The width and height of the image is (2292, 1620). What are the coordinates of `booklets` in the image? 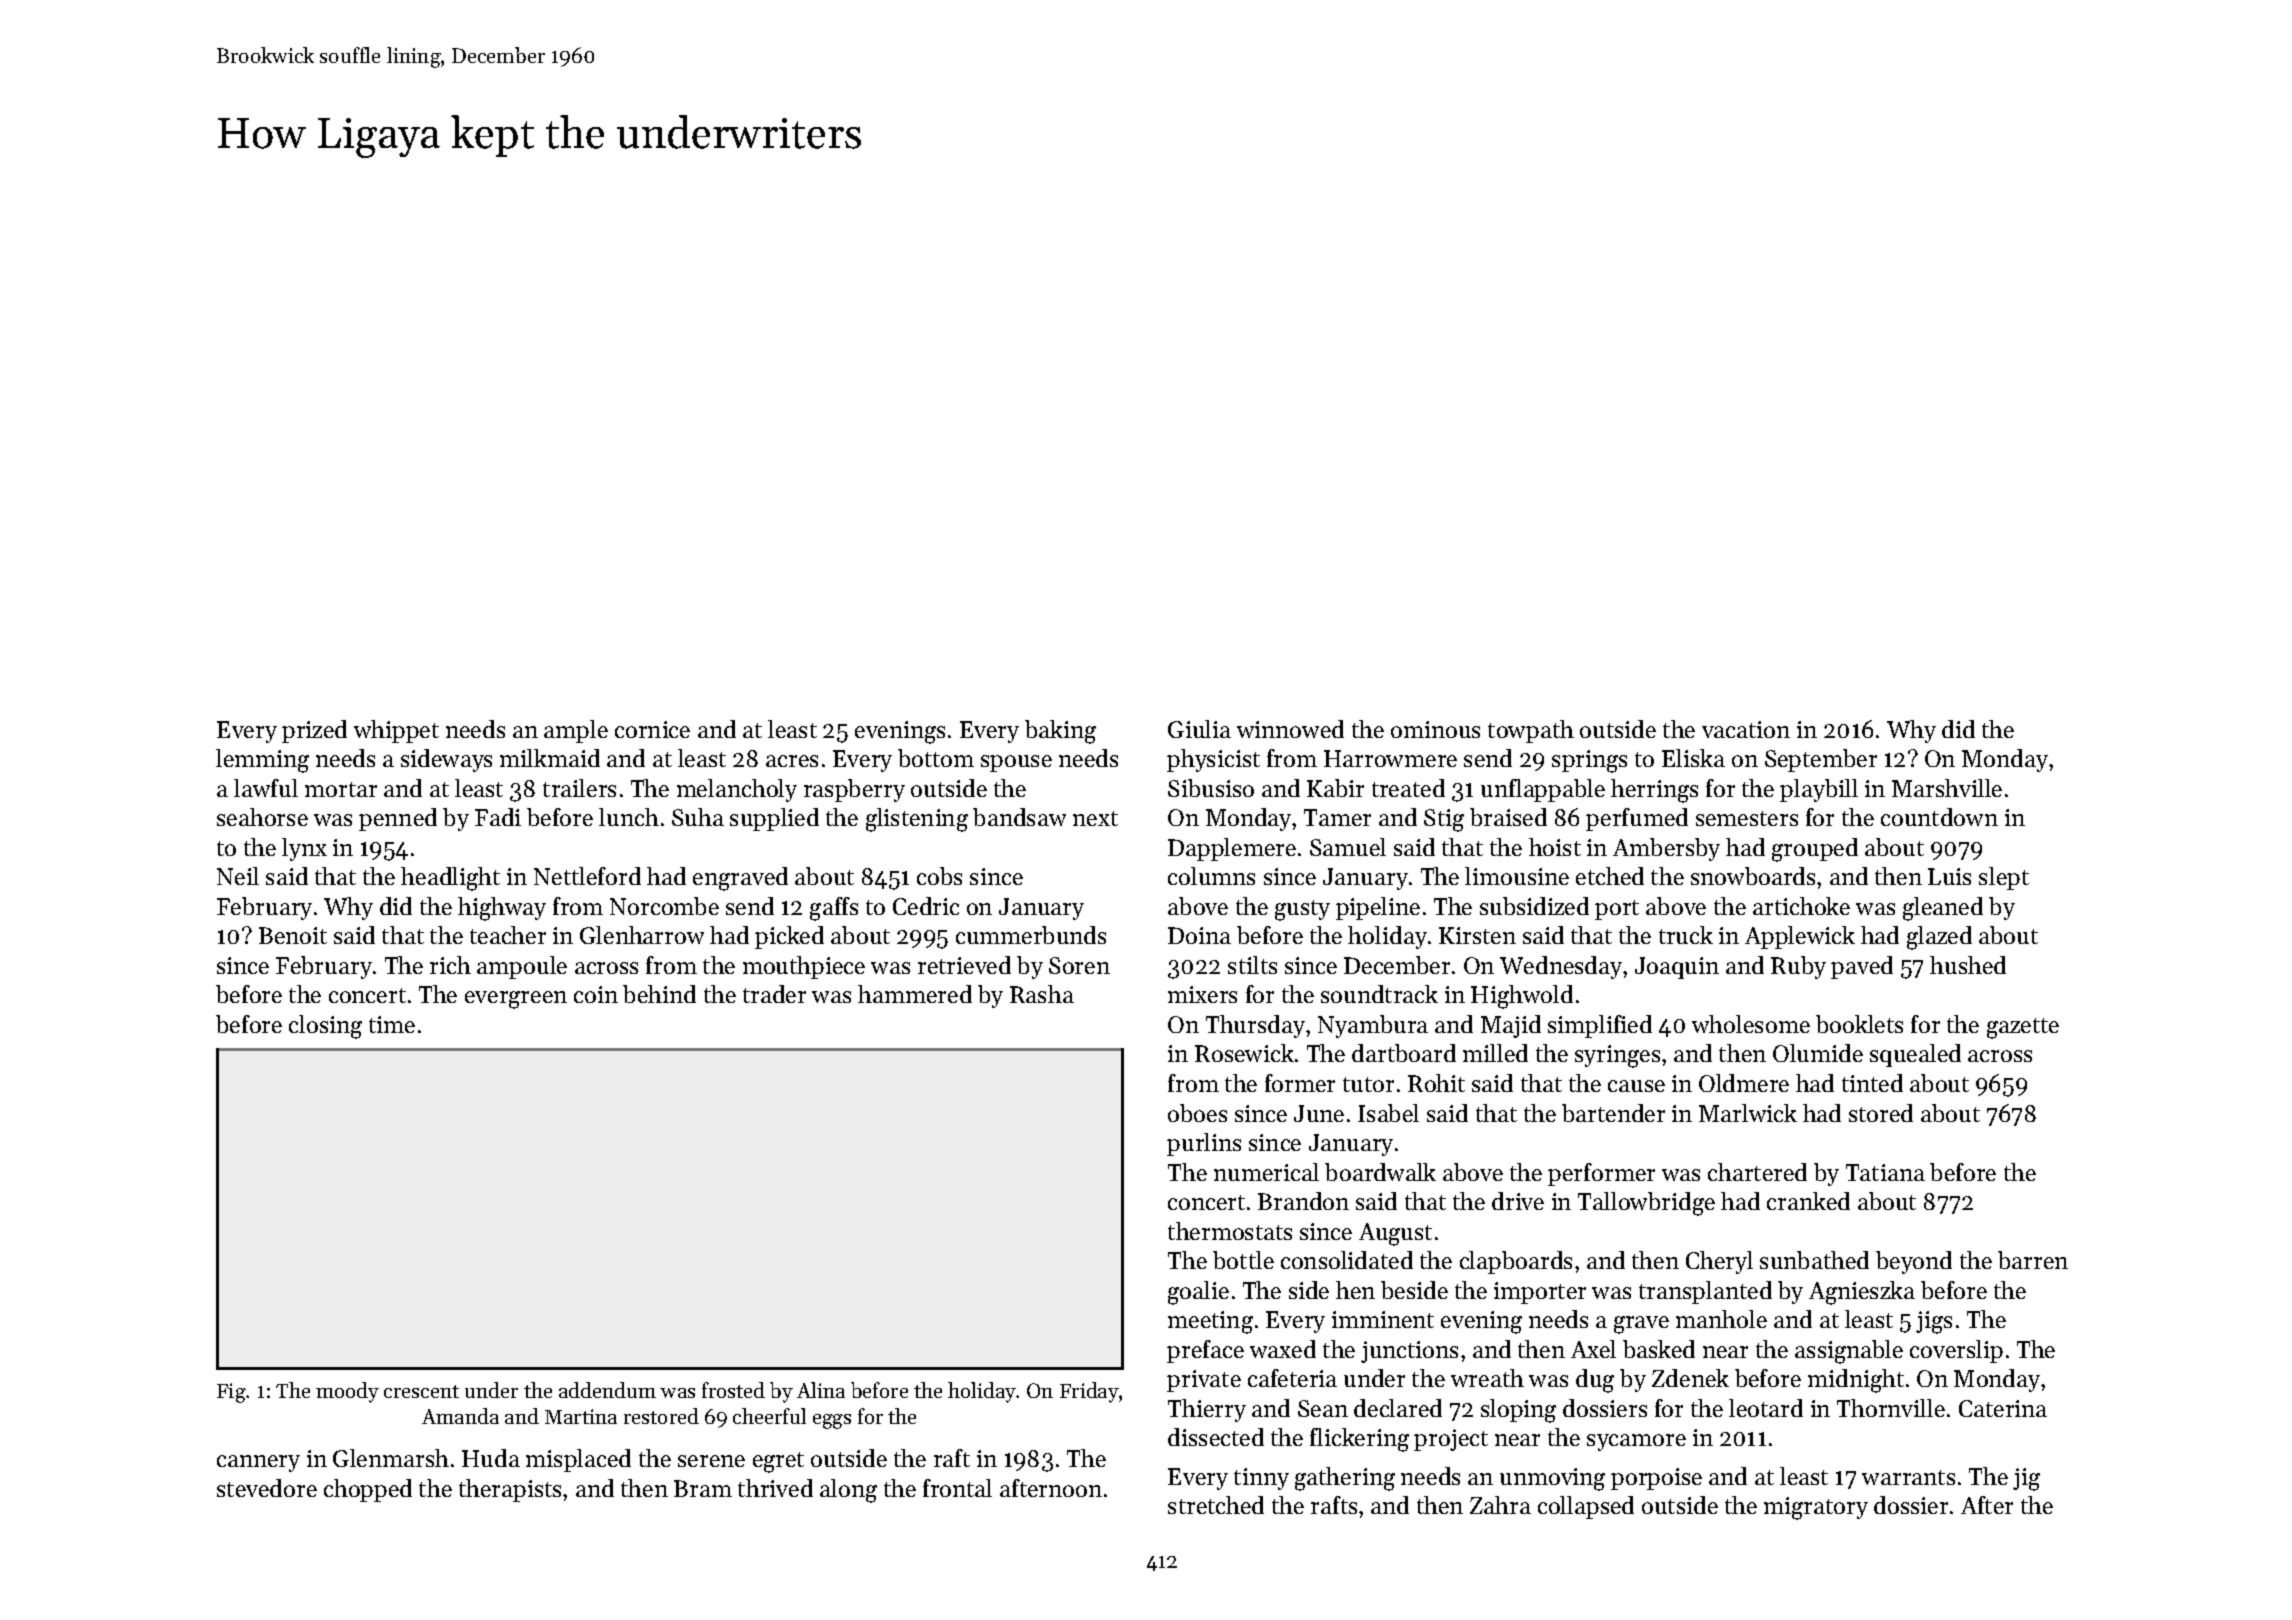 It's located at (1859, 1024).
